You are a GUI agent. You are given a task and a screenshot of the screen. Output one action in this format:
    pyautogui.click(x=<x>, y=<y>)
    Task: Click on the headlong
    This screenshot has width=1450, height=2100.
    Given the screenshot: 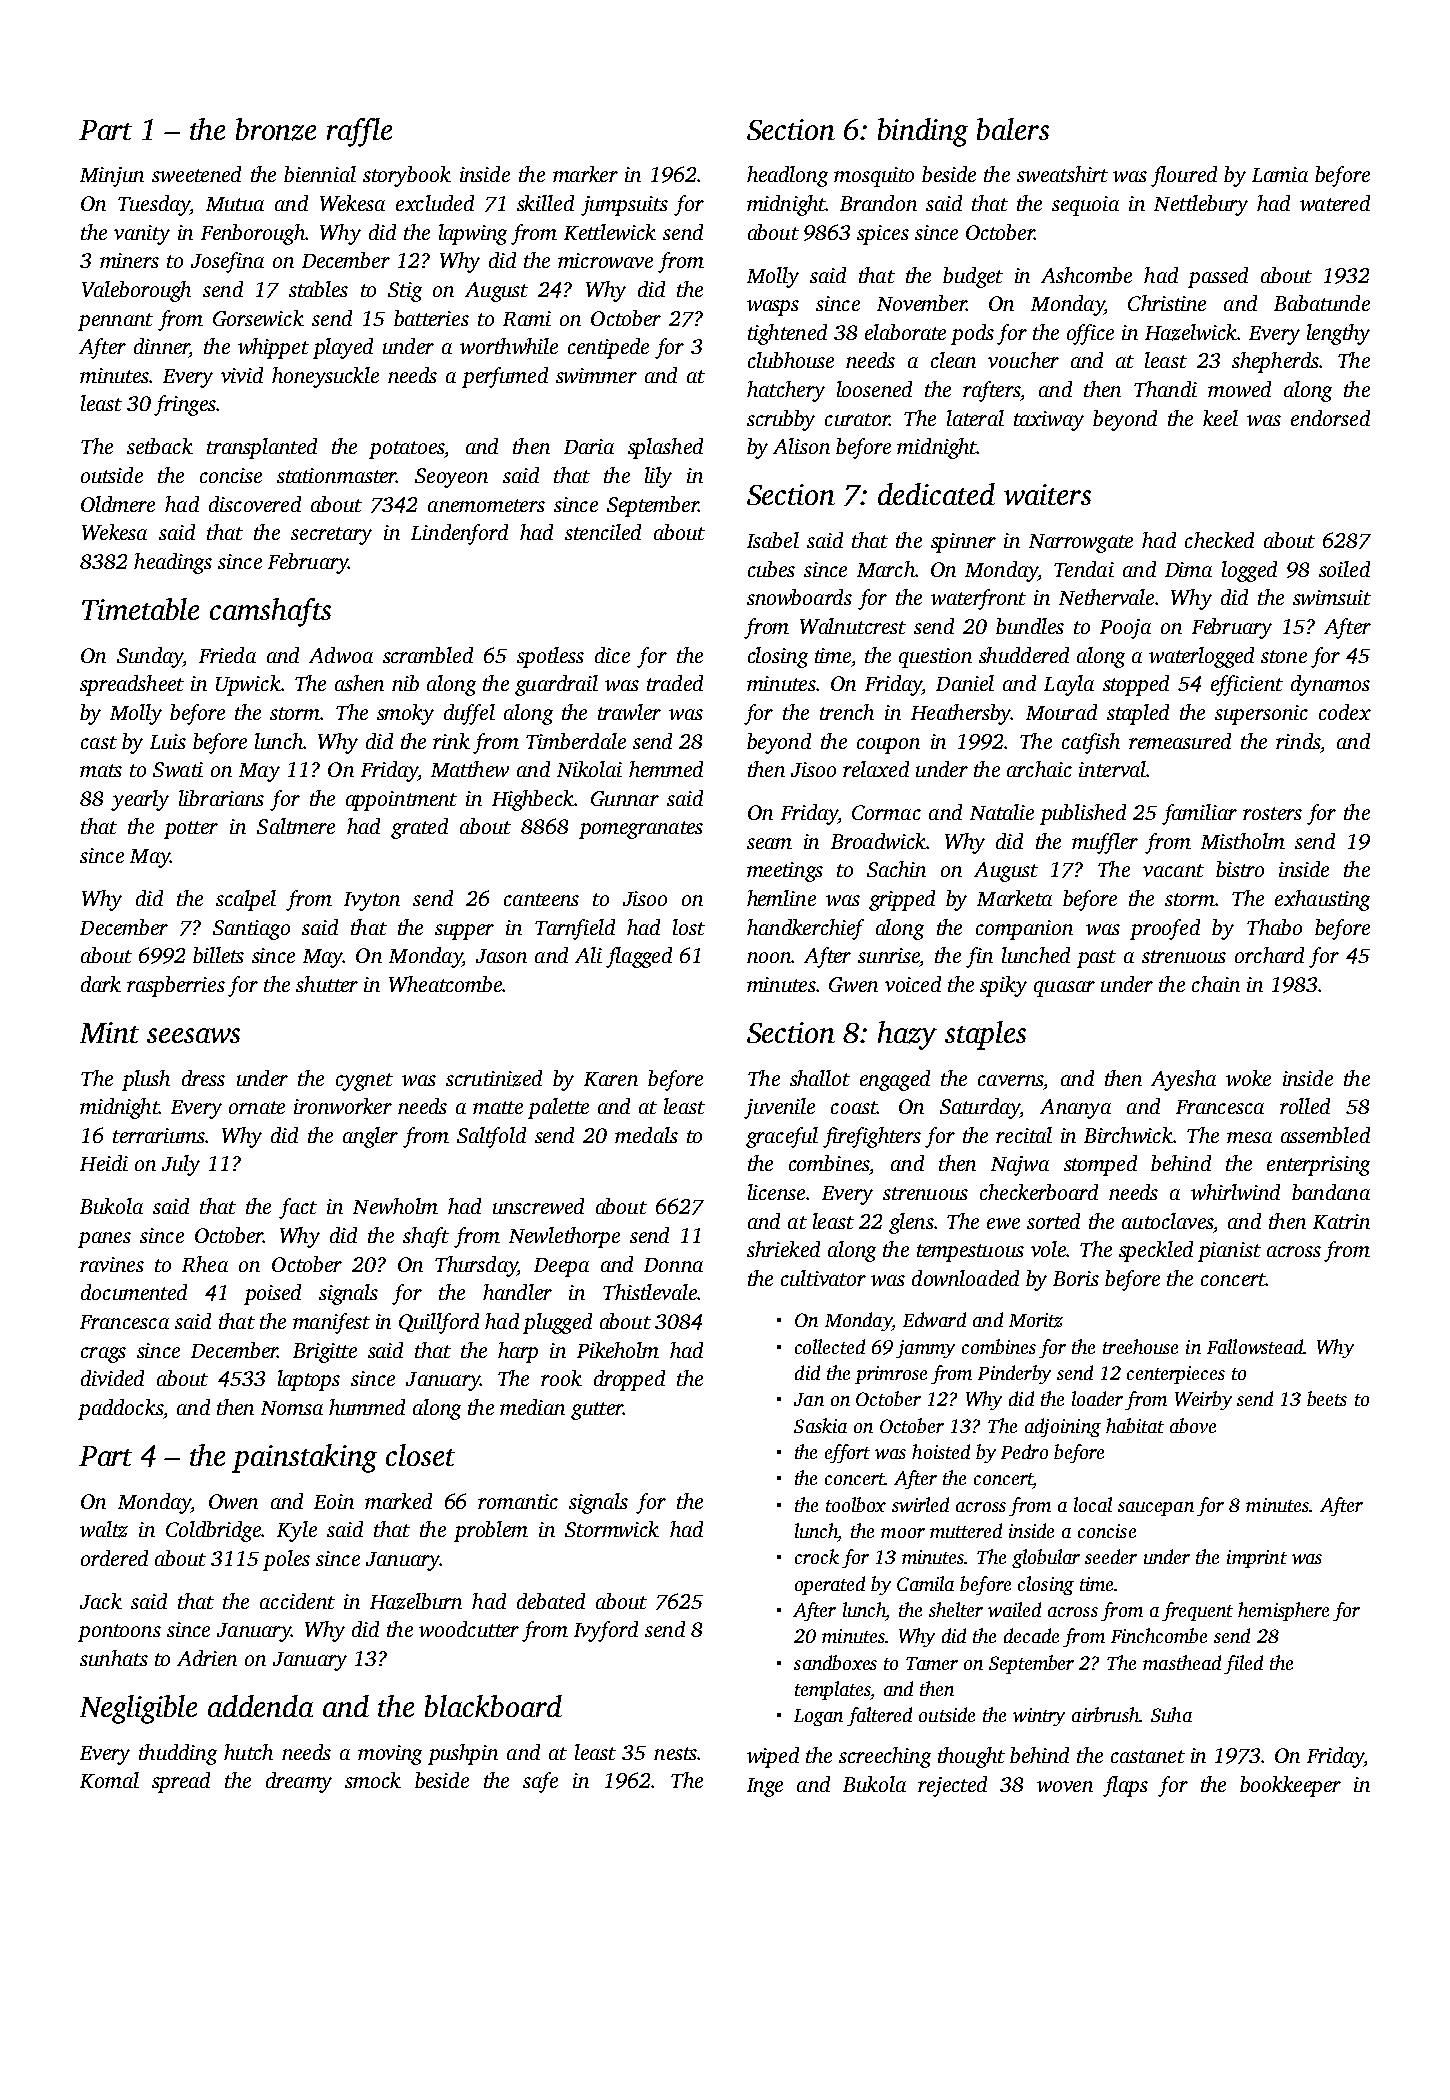 What is the action you would take?
    pyautogui.click(x=787, y=176)
